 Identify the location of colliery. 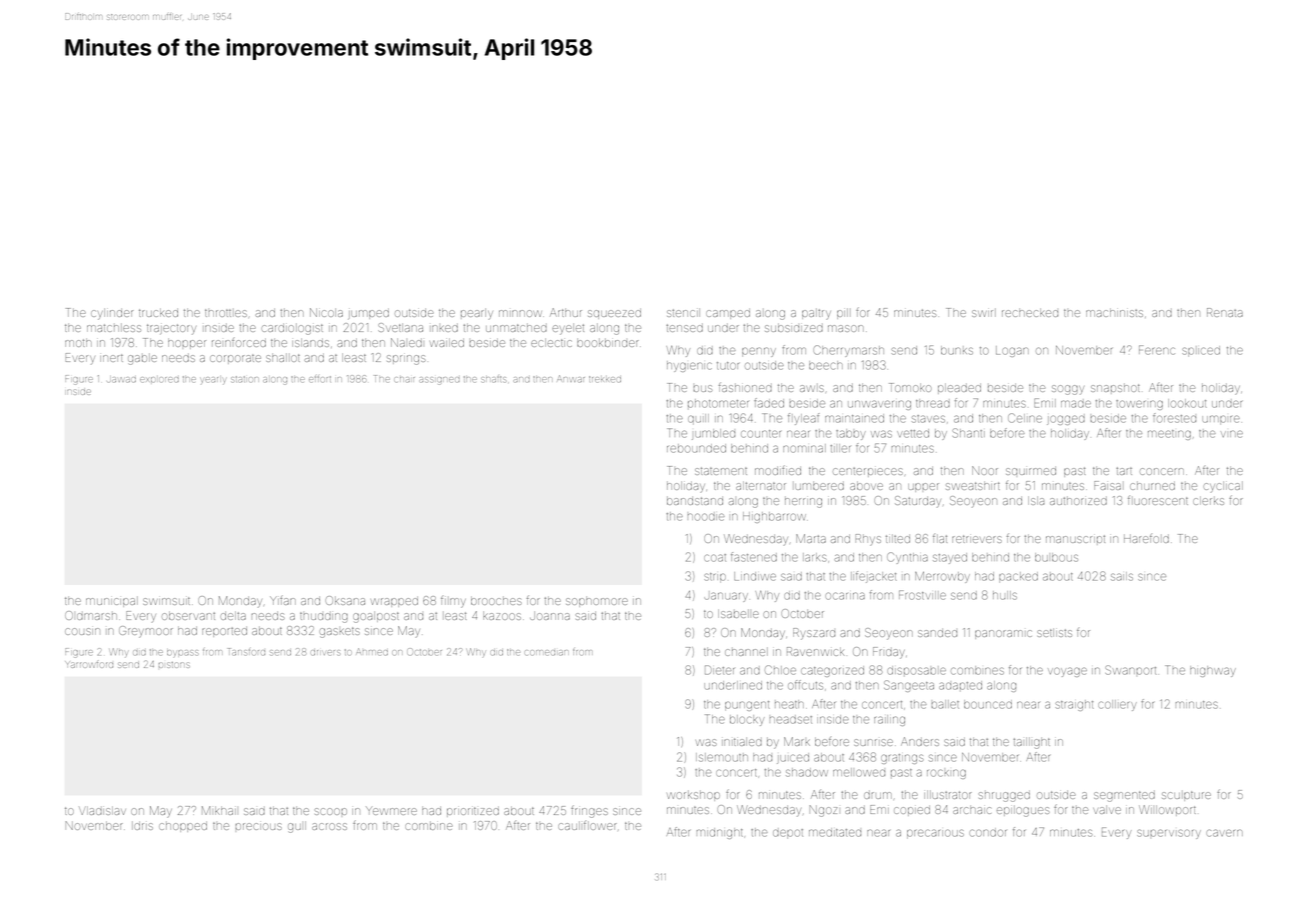
(1117, 705).
